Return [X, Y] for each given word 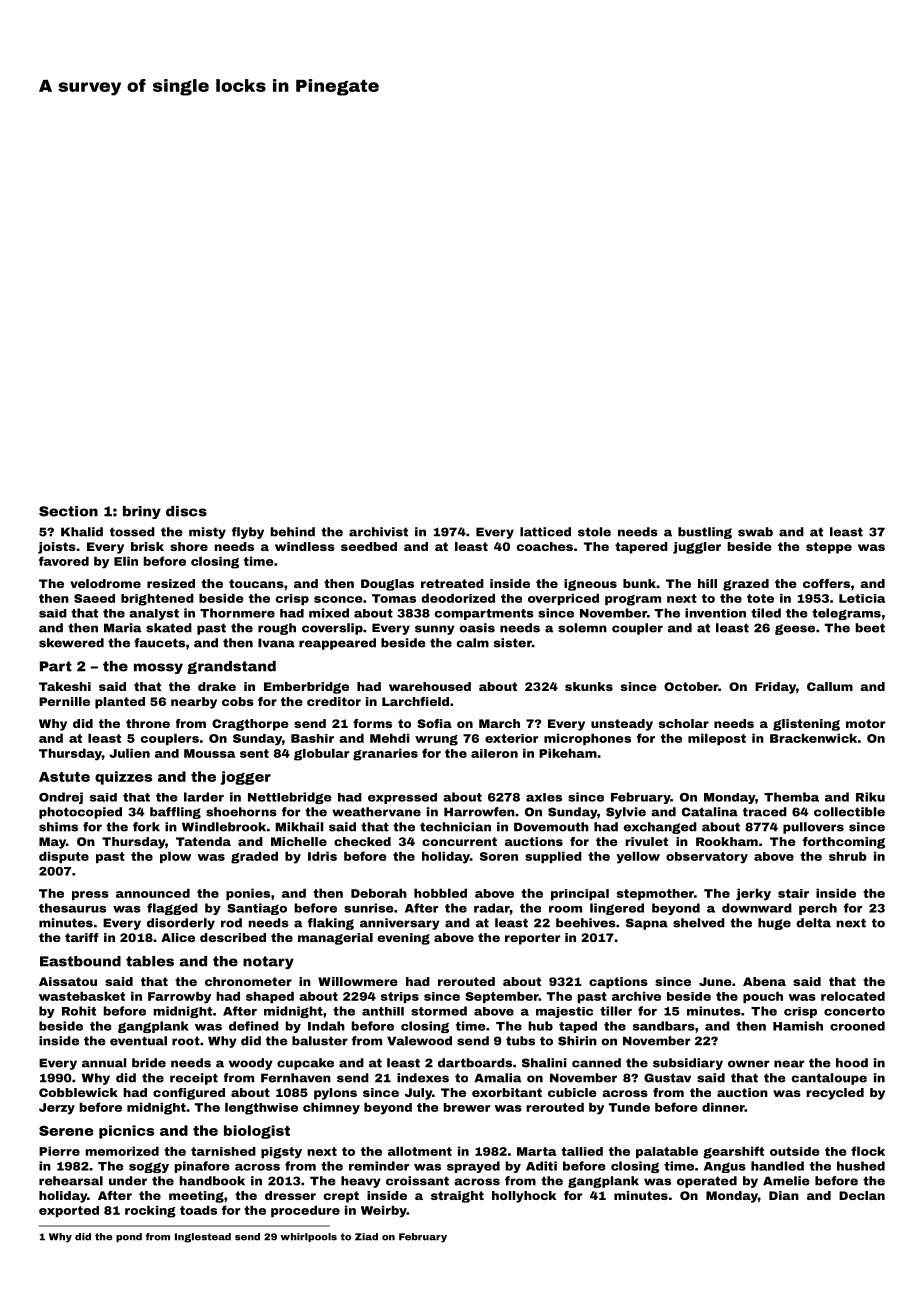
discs [186, 511]
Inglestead [203, 1238]
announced [153, 893]
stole [594, 532]
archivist [378, 532]
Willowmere [358, 981]
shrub [848, 856]
